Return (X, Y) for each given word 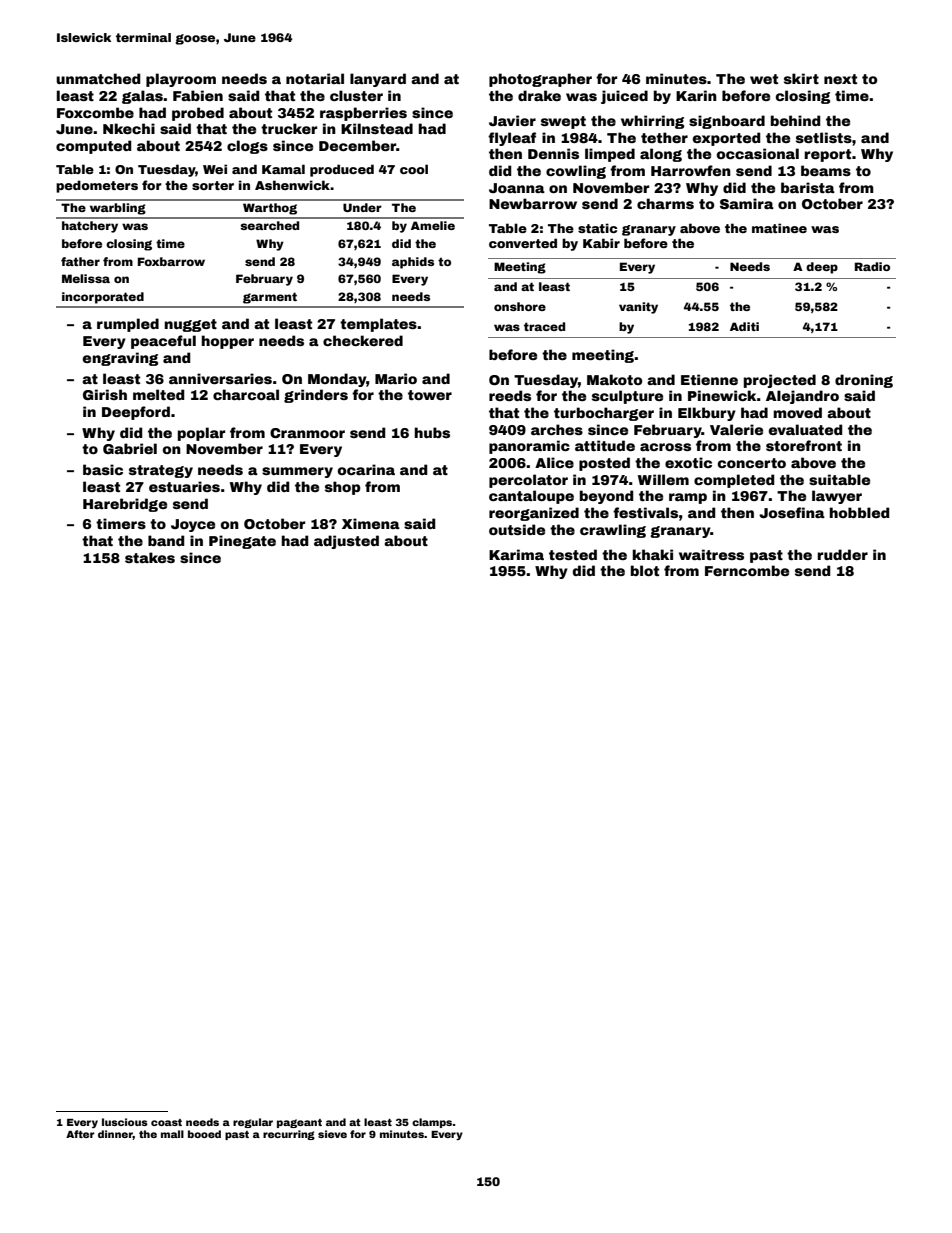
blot (645, 570)
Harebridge (125, 505)
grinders (316, 396)
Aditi (744, 326)
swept (563, 122)
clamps (432, 1123)
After (80, 1134)
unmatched (98, 78)
